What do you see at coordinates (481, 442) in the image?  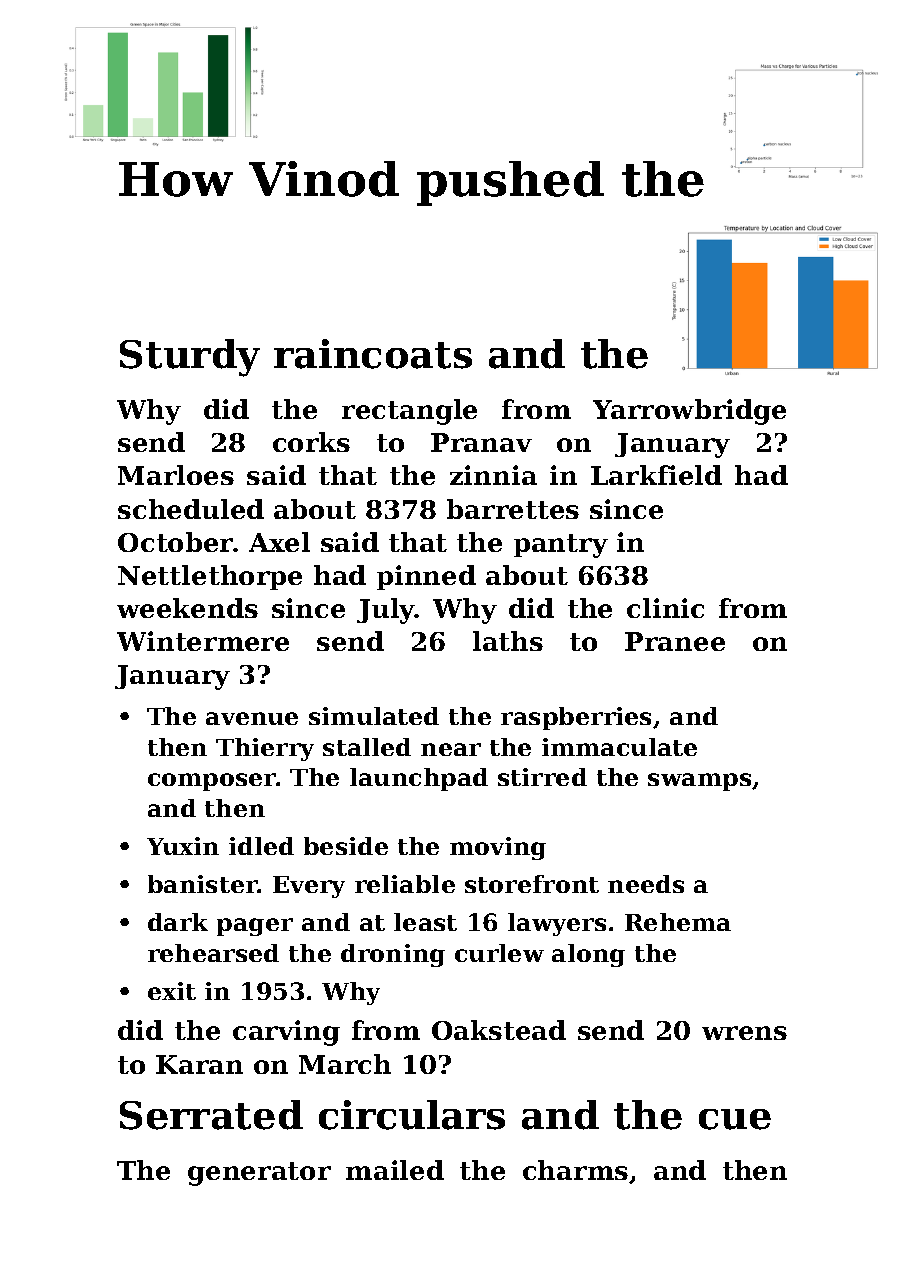 I see `Pranav` at bounding box center [481, 442].
